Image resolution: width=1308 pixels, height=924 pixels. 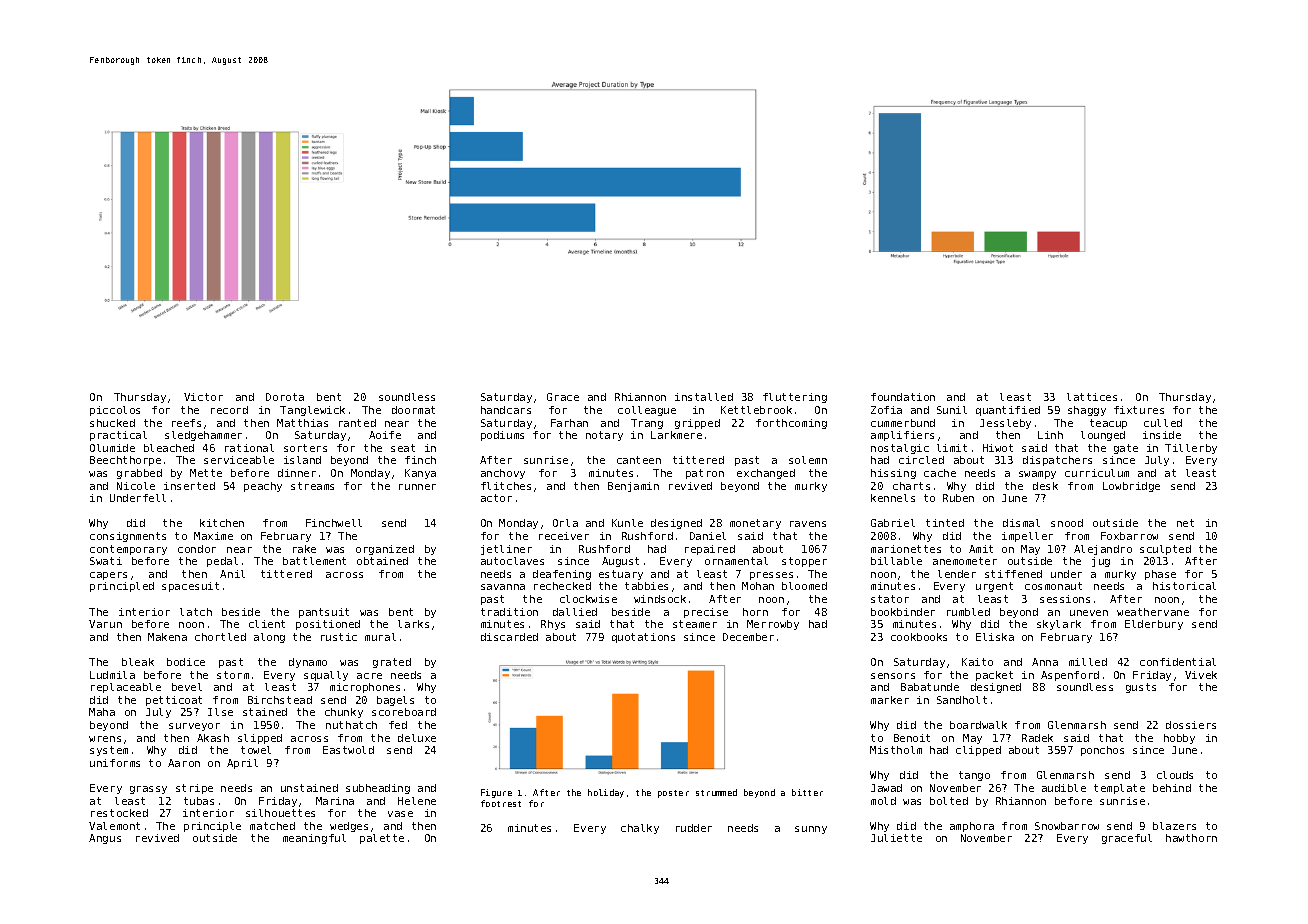 What do you see at coordinates (903, 397) in the image?
I see `foundation` at bounding box center [903, 397].
